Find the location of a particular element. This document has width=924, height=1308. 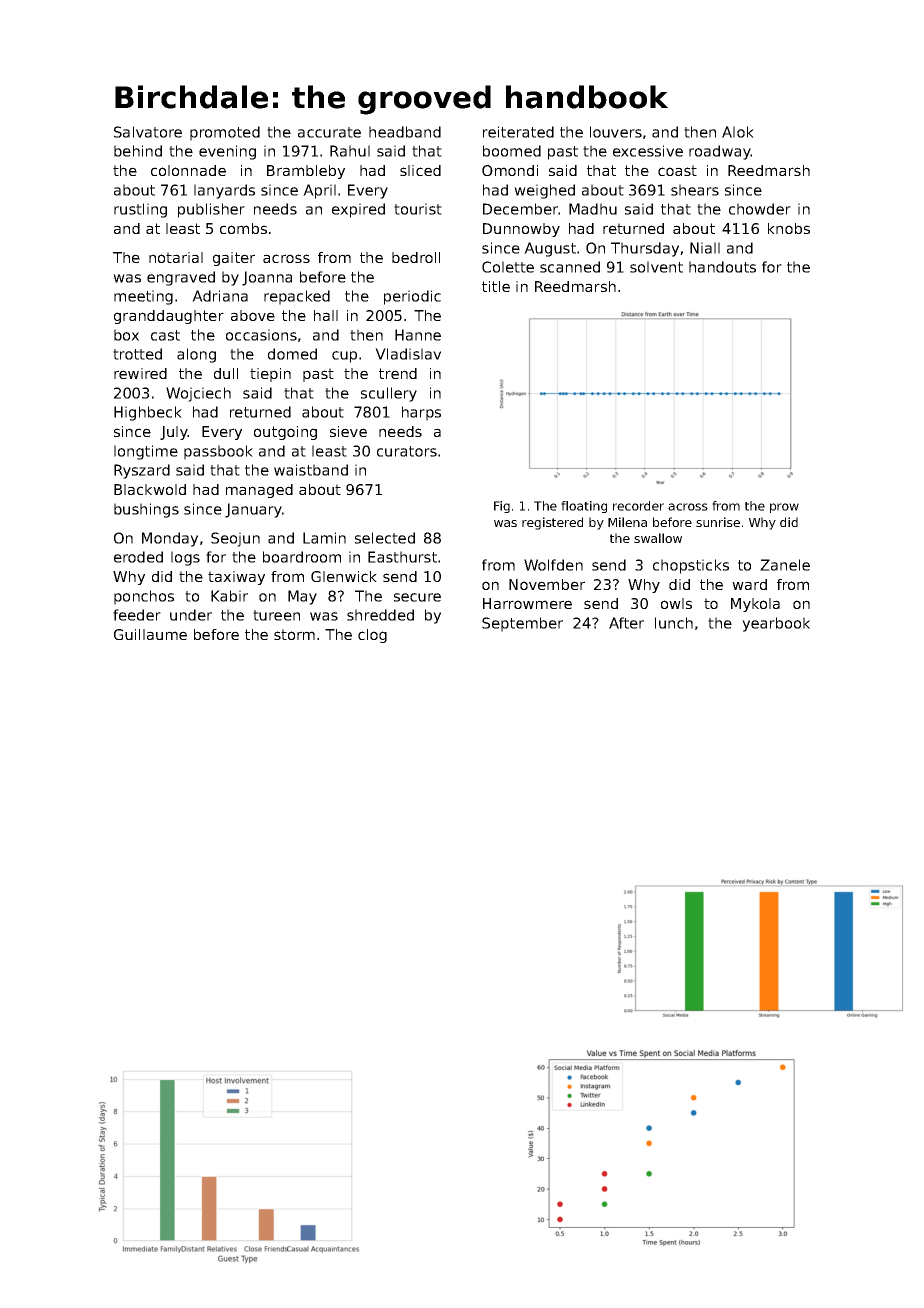

Alok is located at coordinates (738, 132).
